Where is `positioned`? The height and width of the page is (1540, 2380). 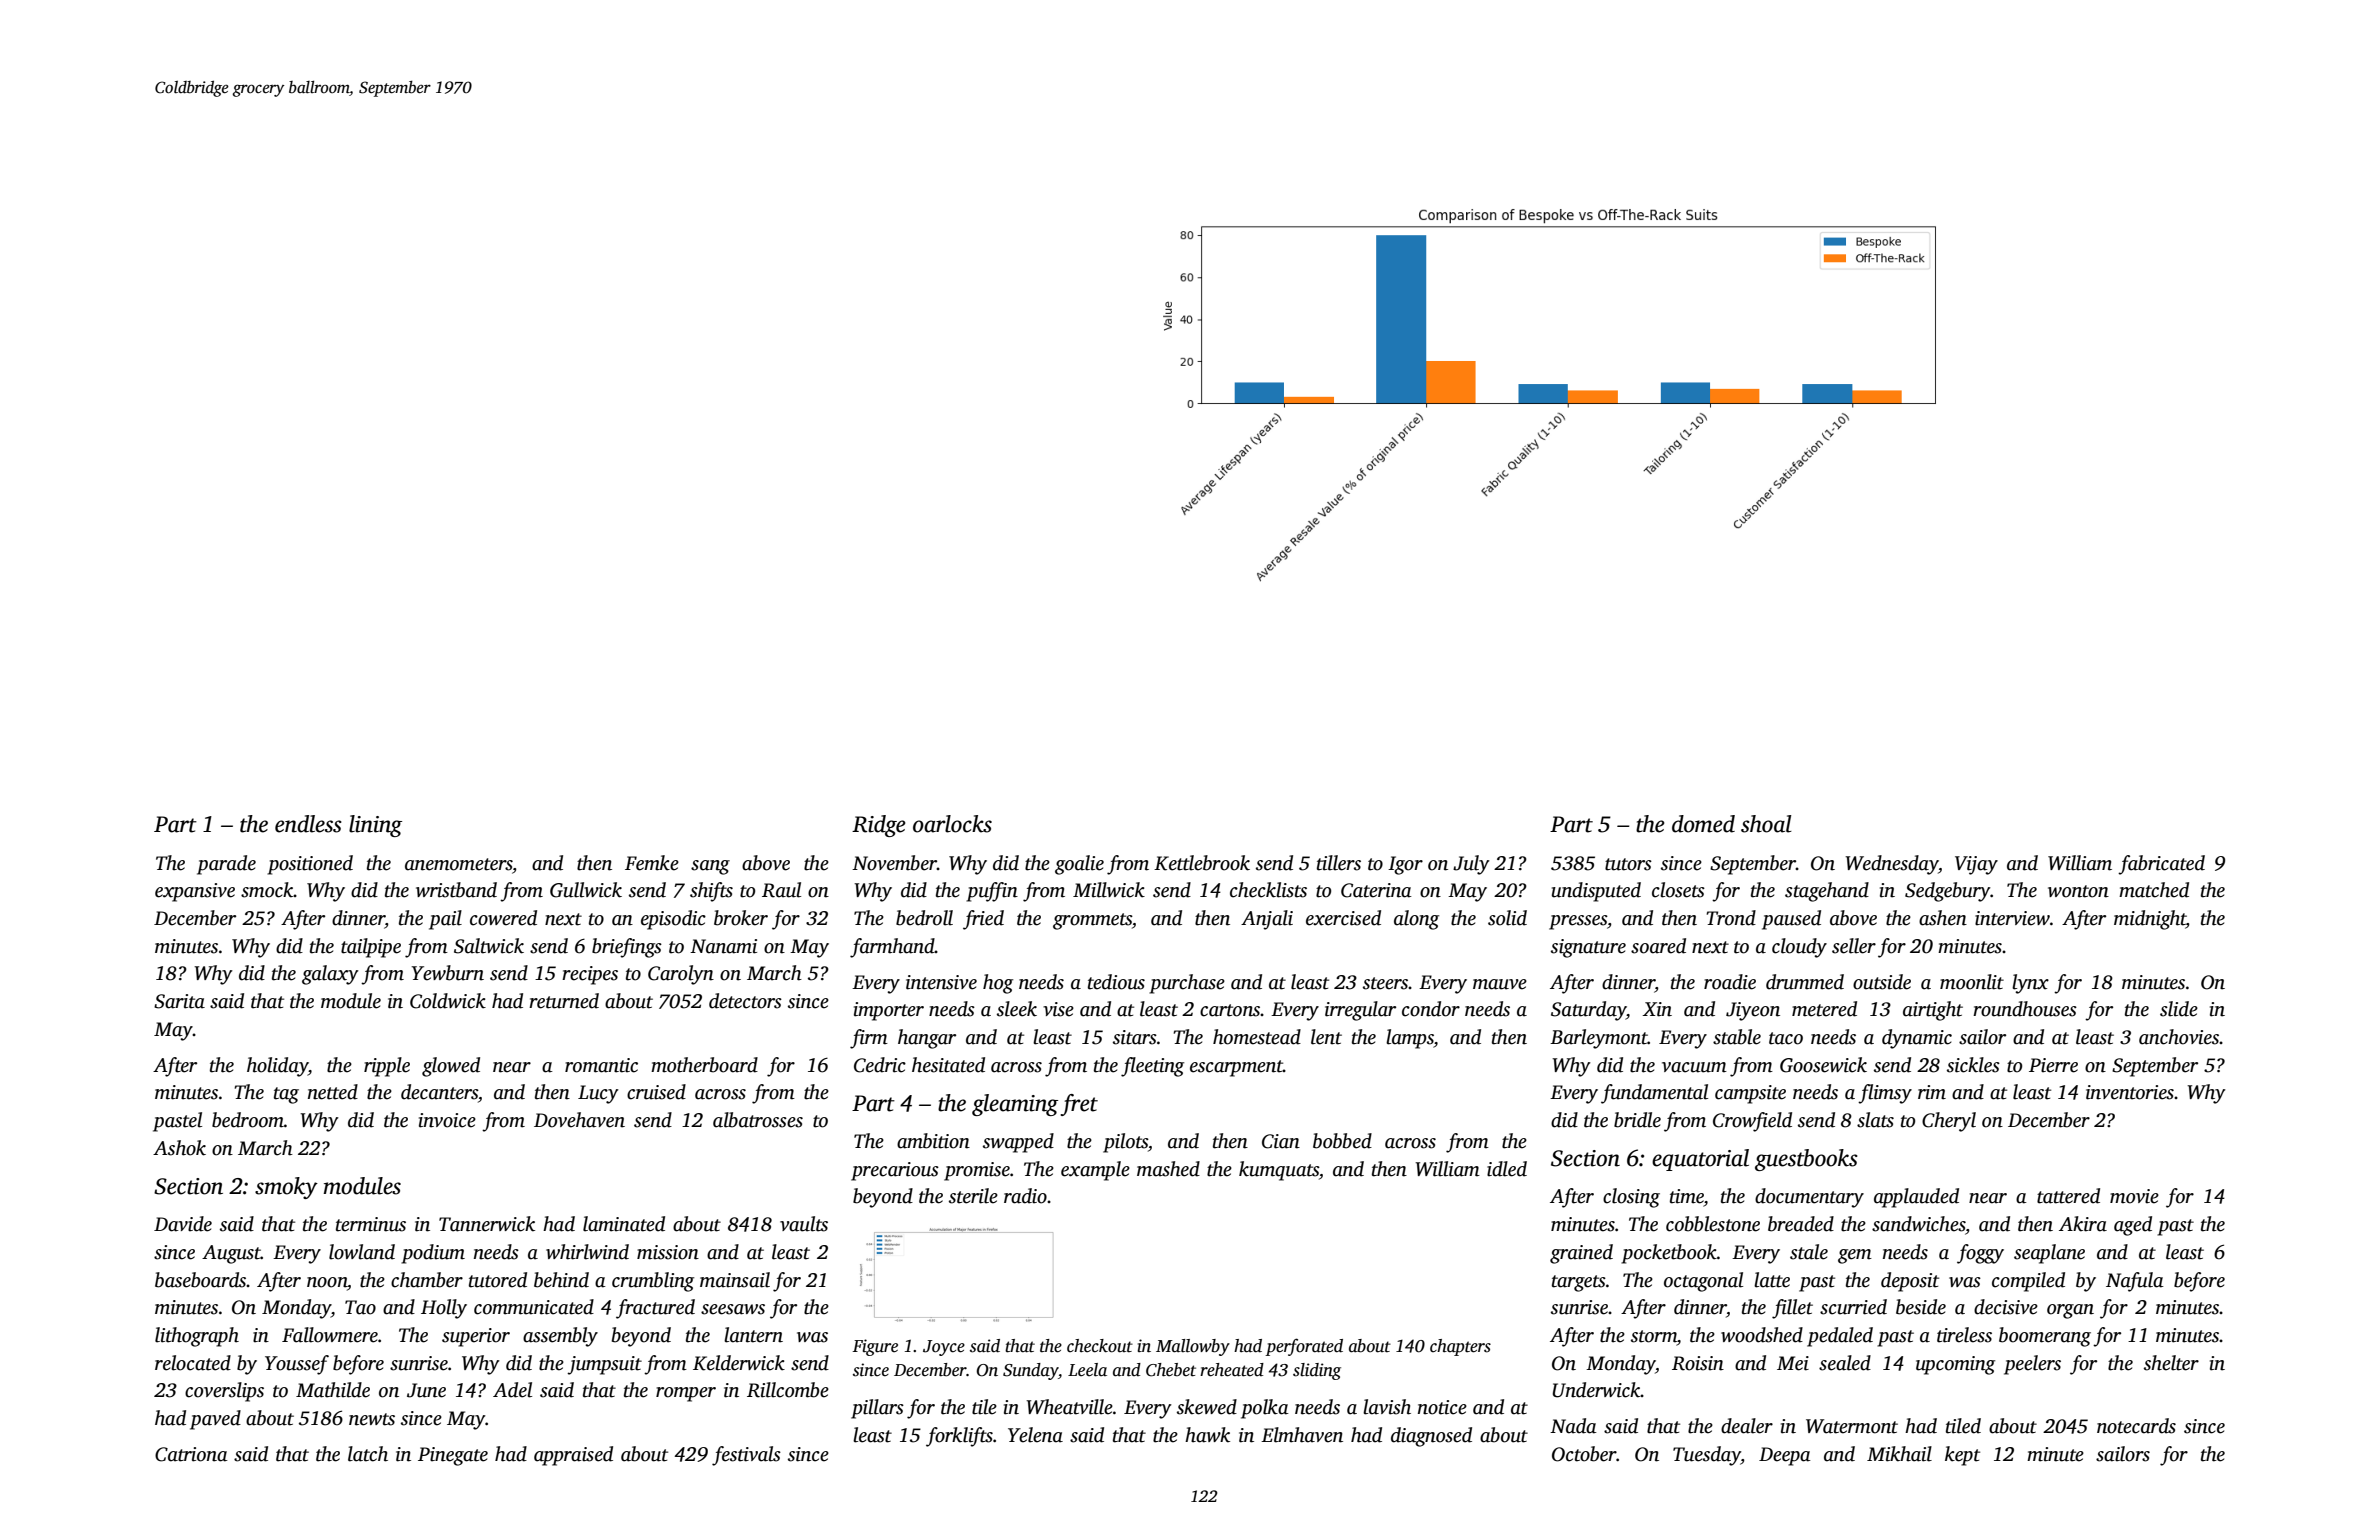 positioned is located at coordinates (310, 865).
